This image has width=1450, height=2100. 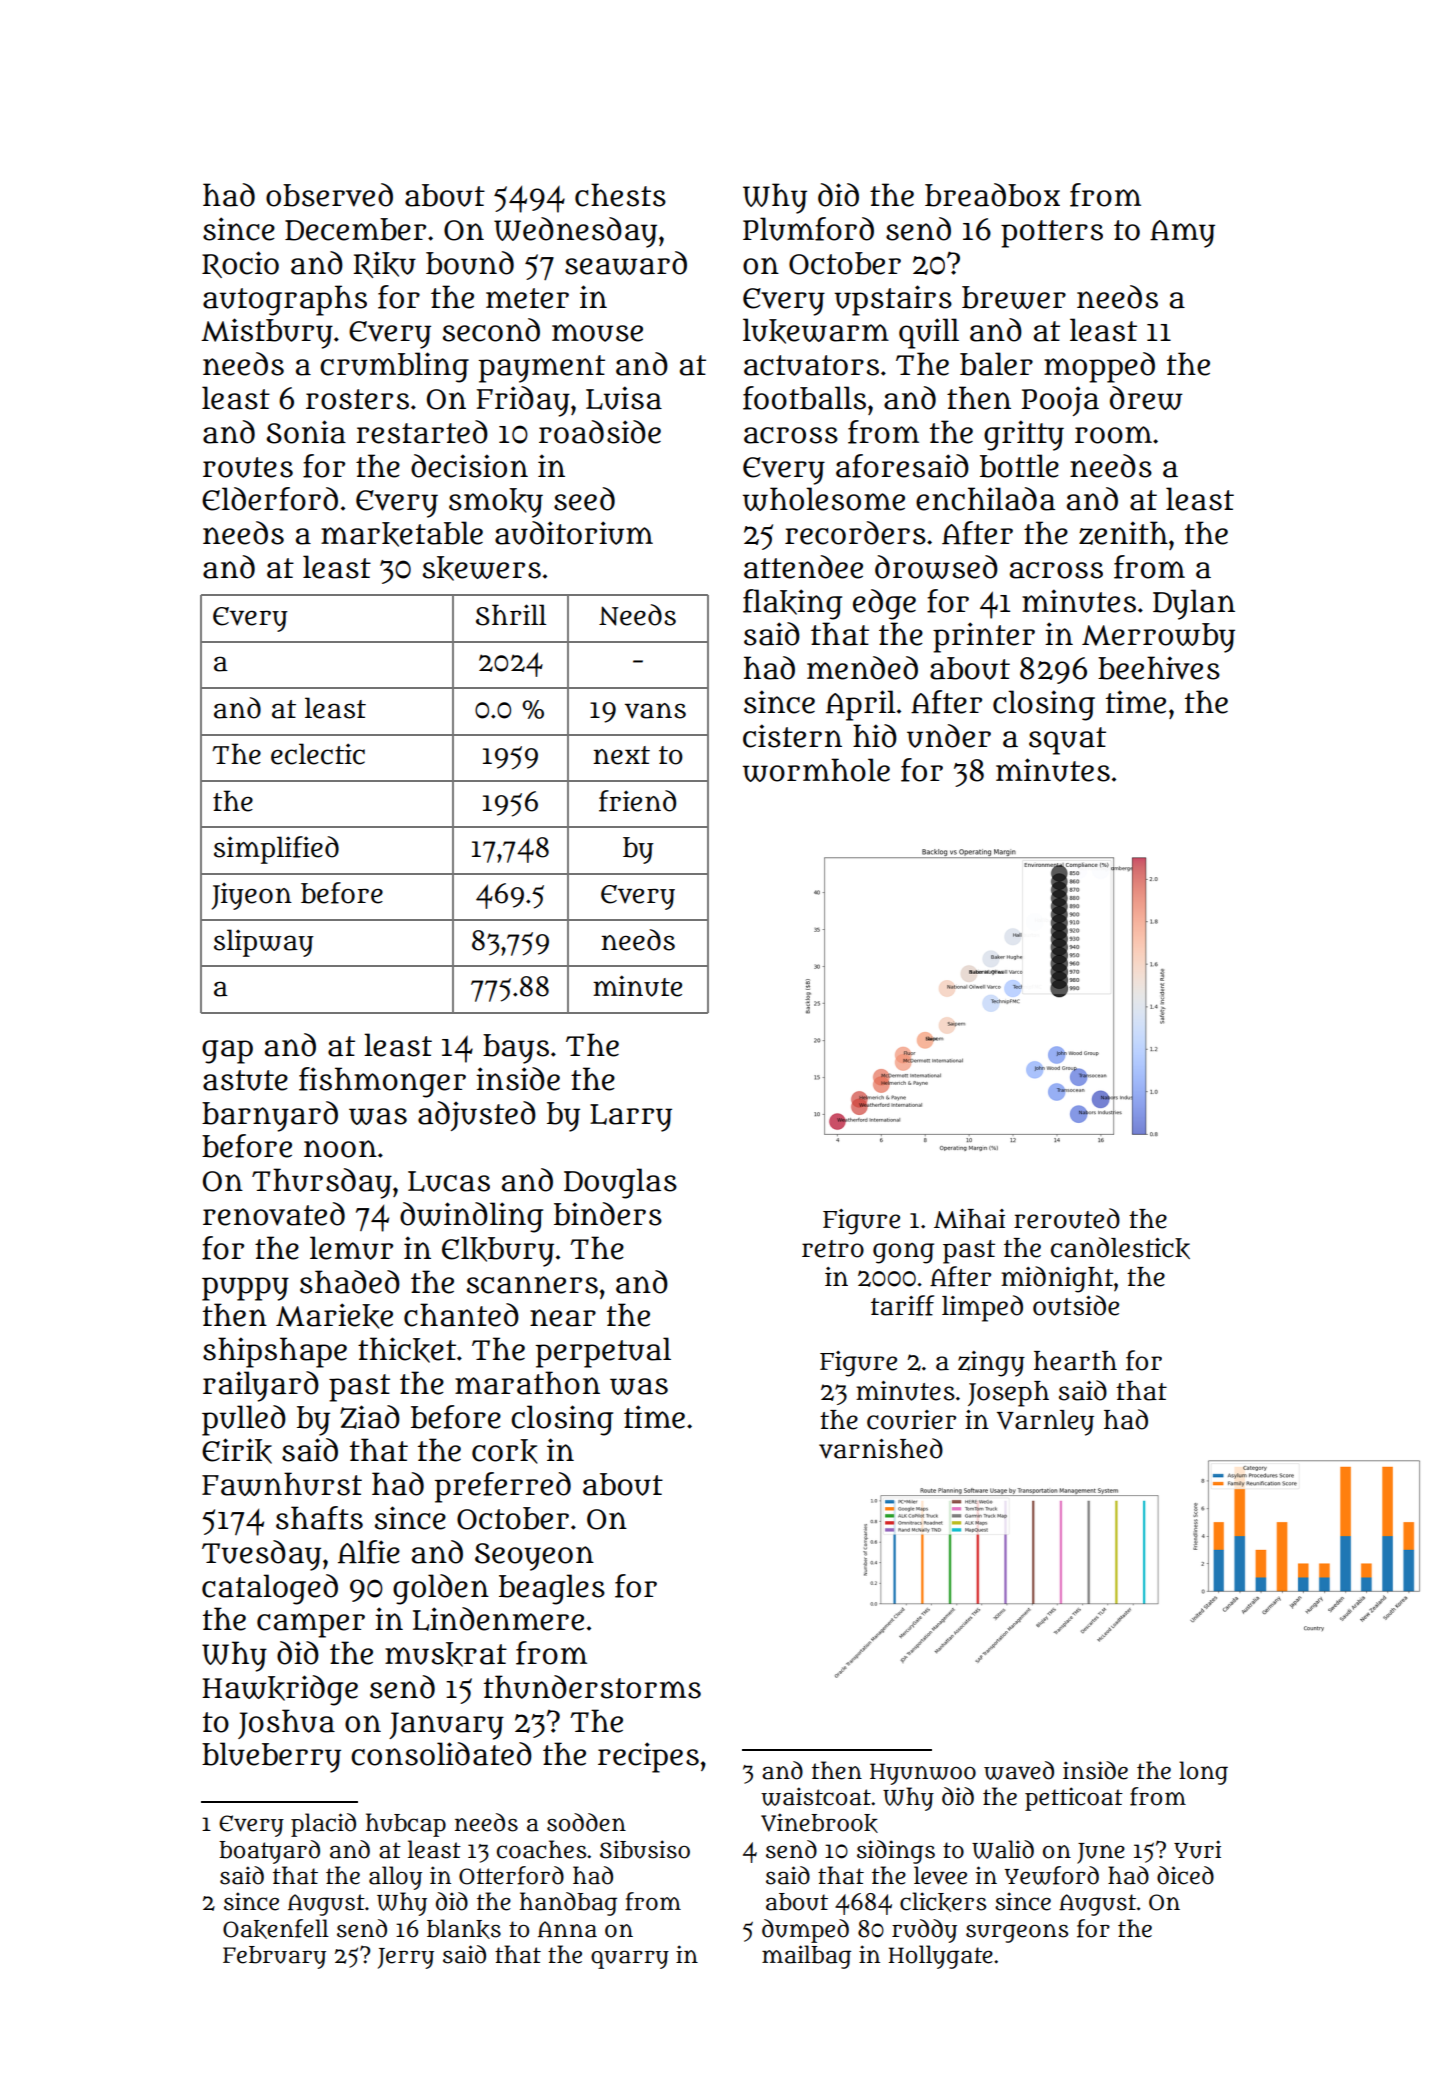 What do you see at coordinates (608, 1214) in the image?
I see `binders` at bounding box center [608, 1214].
